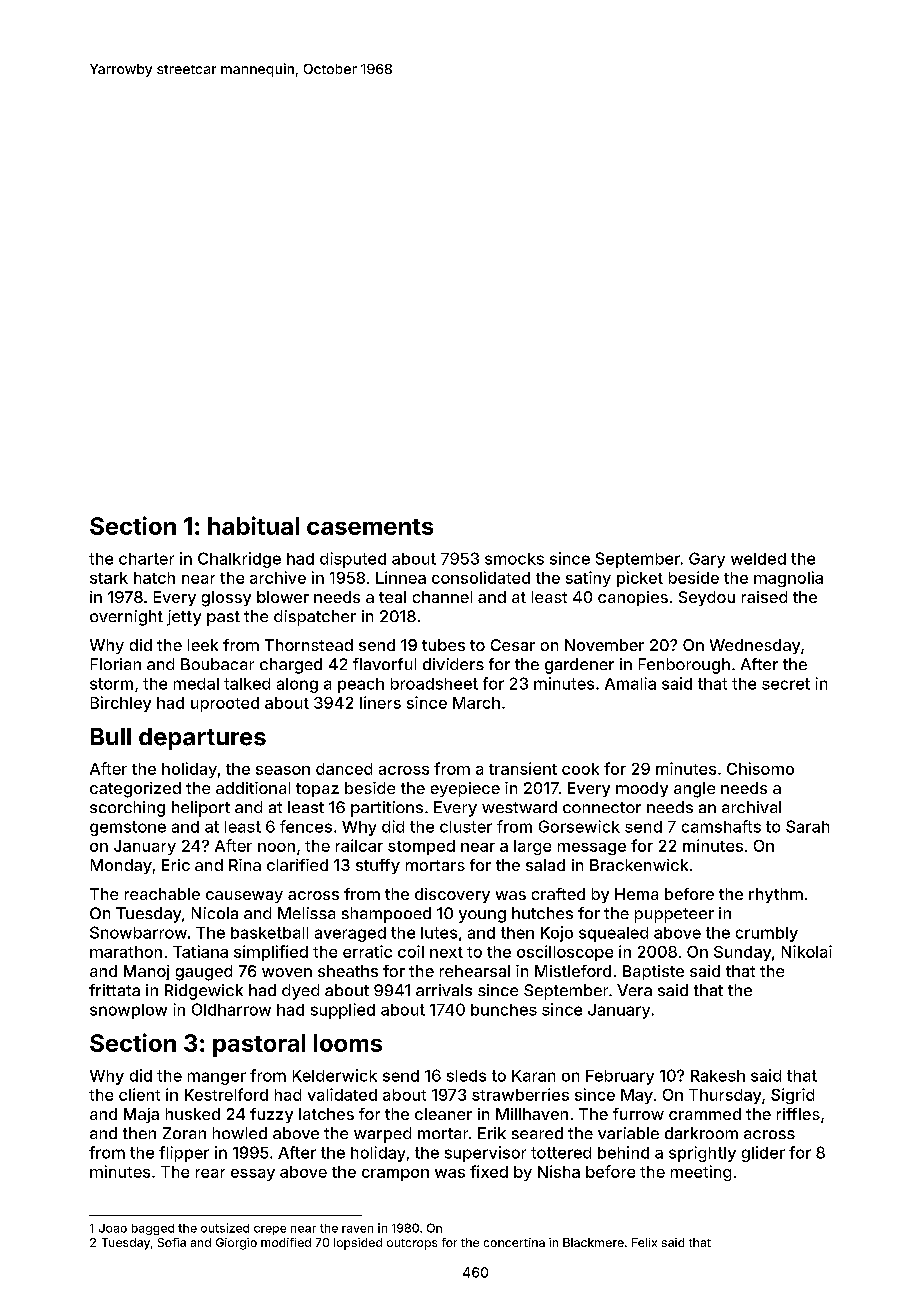  I want to click on Chalkridge, so click(239, 560).
